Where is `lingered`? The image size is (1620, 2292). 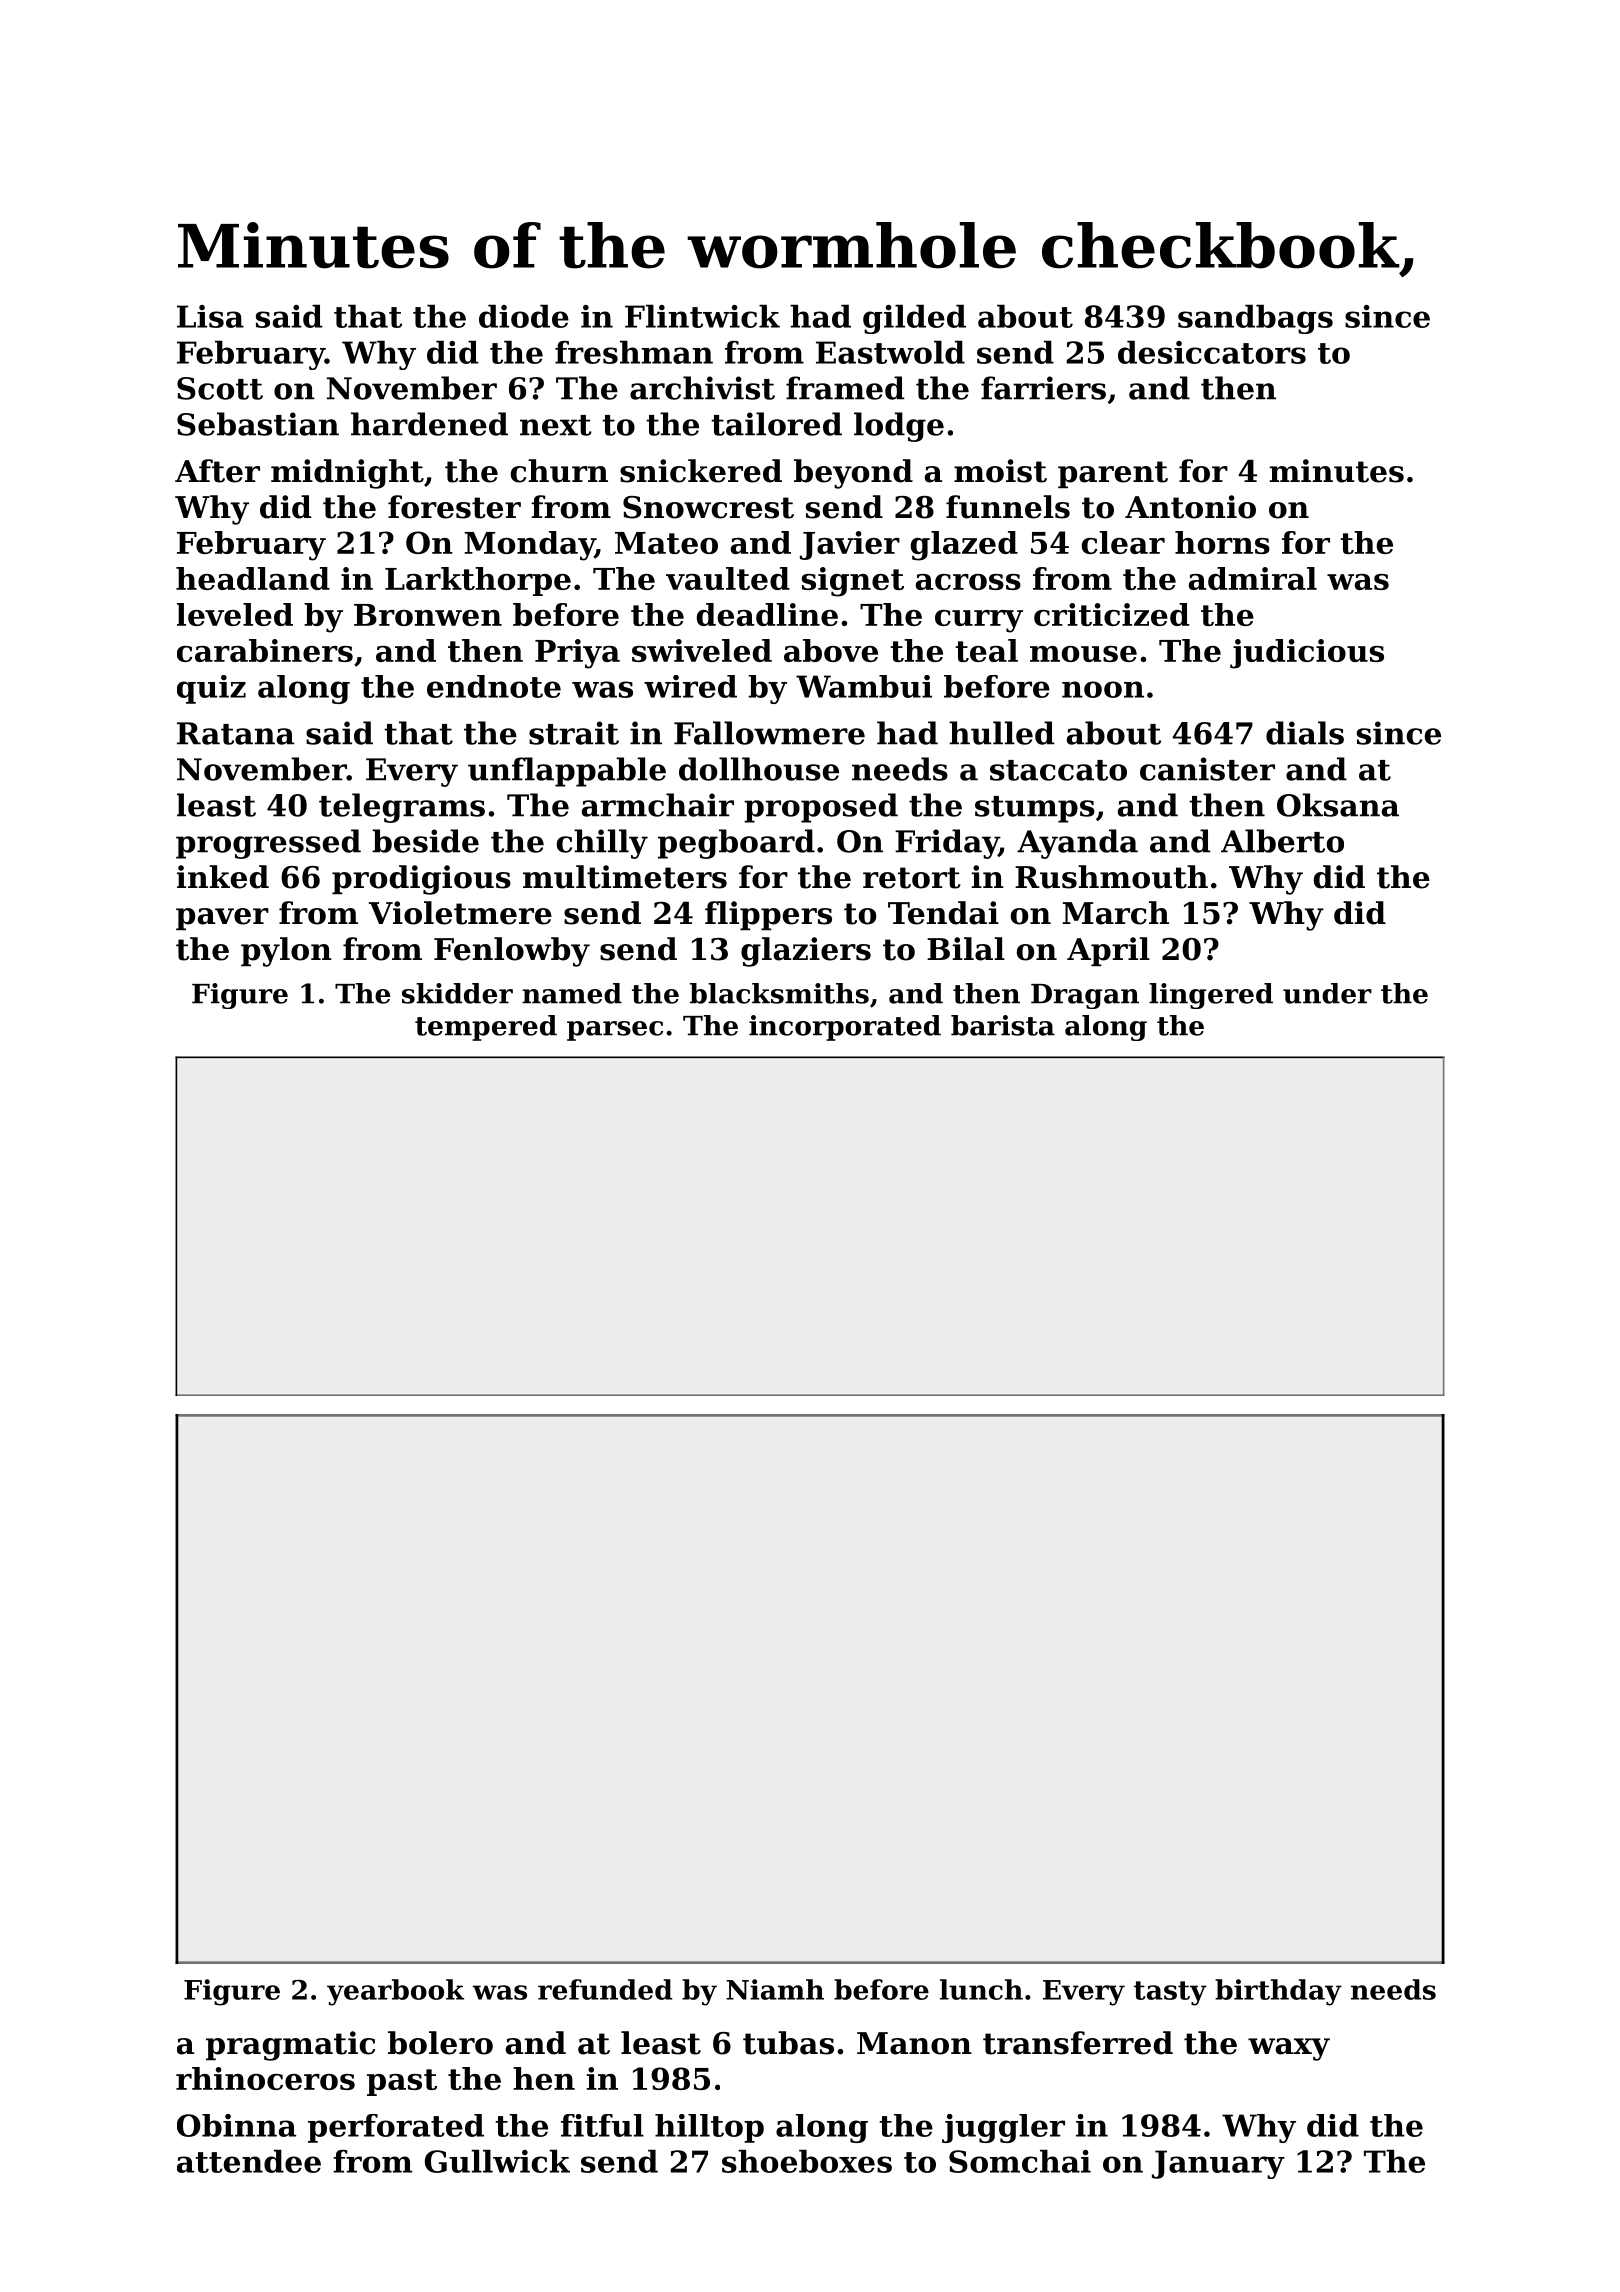
lingered is located at coordinates (1211, 996).
